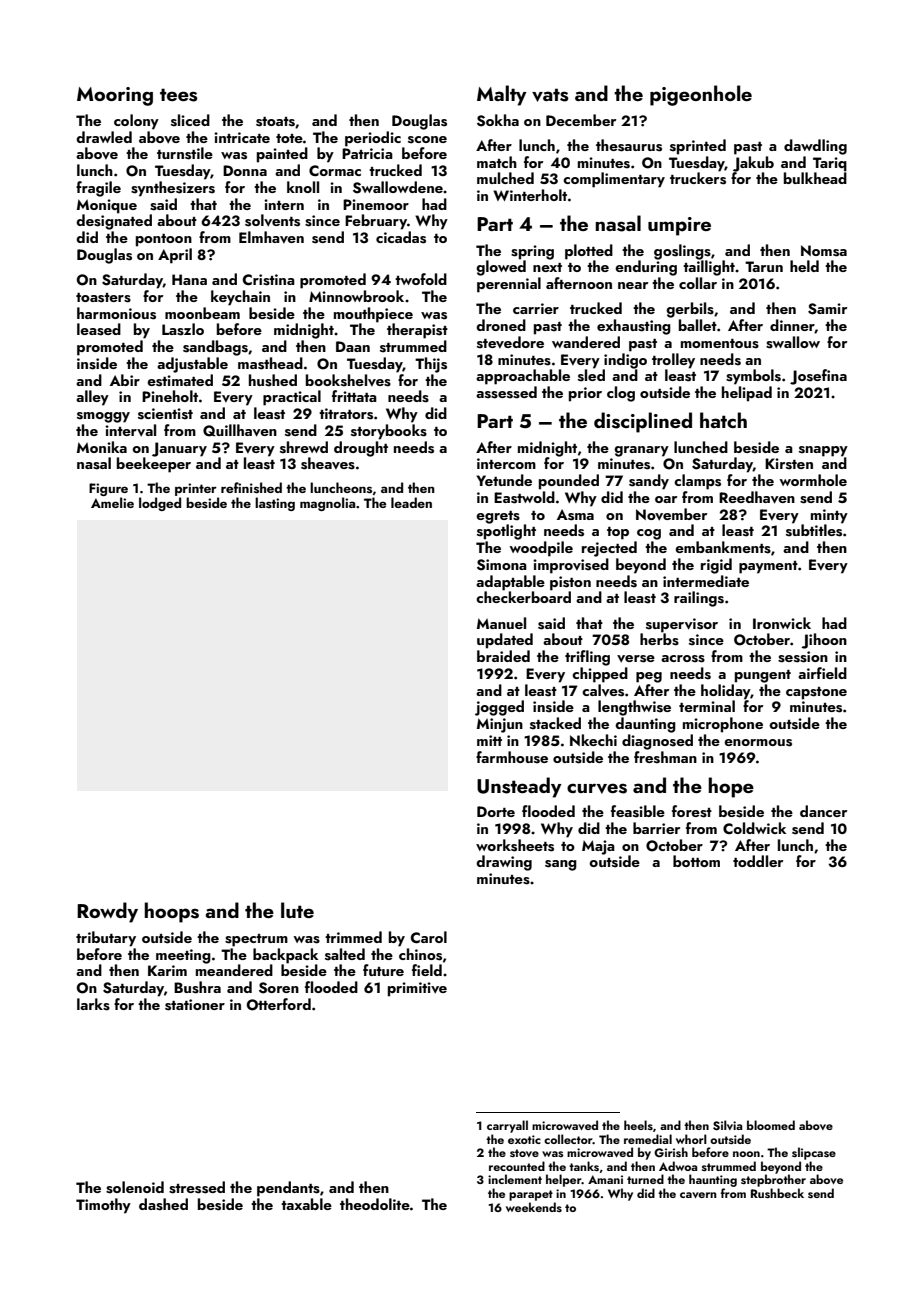  What do you see at coordinates (107, 912) in the screenshot?
I see `Rowdy` at bounding box center [107, 912].
